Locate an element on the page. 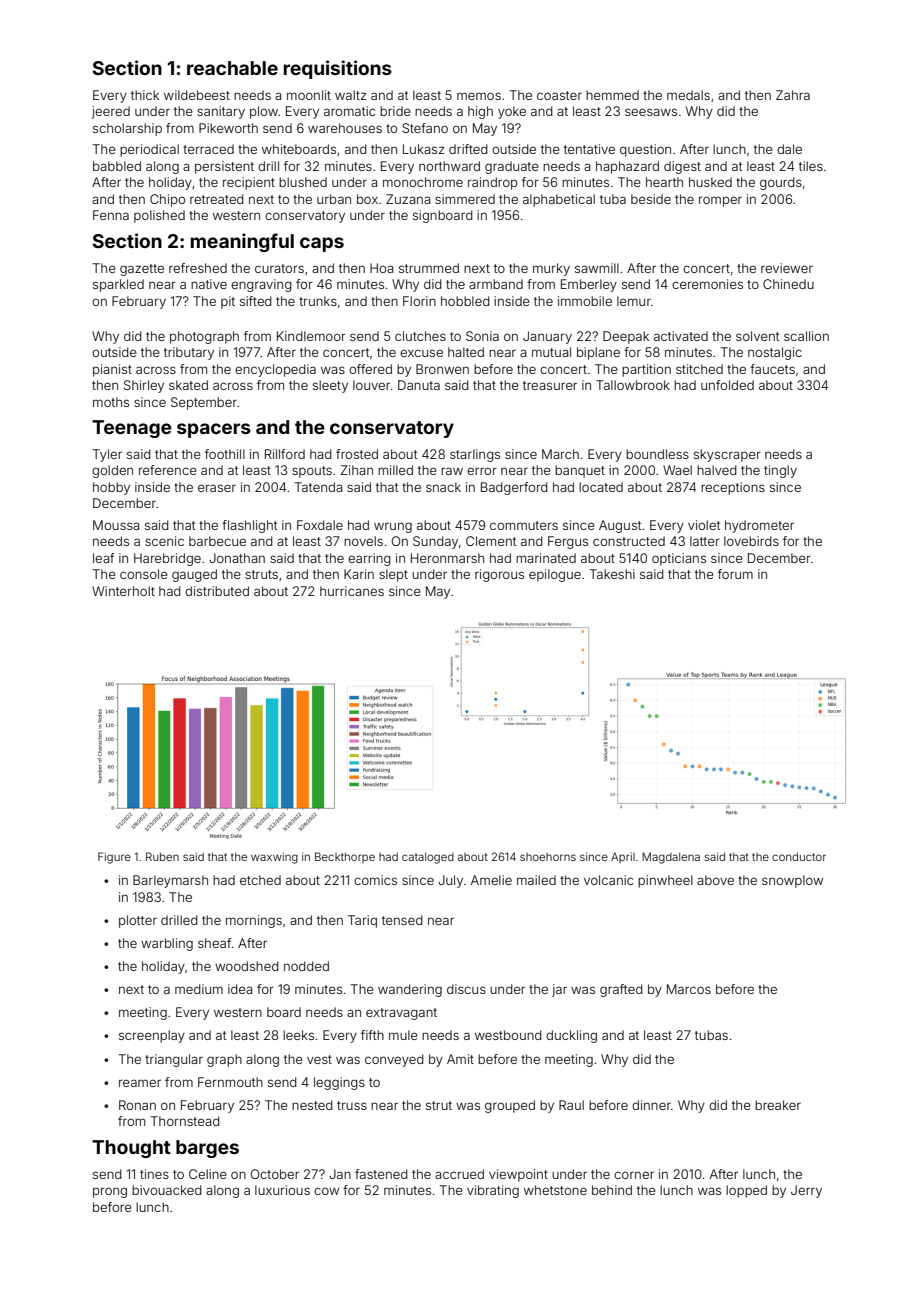 Image resolution: width=924 pixels, height=1308 pixels. forum is located at coordinates (735, 574).
